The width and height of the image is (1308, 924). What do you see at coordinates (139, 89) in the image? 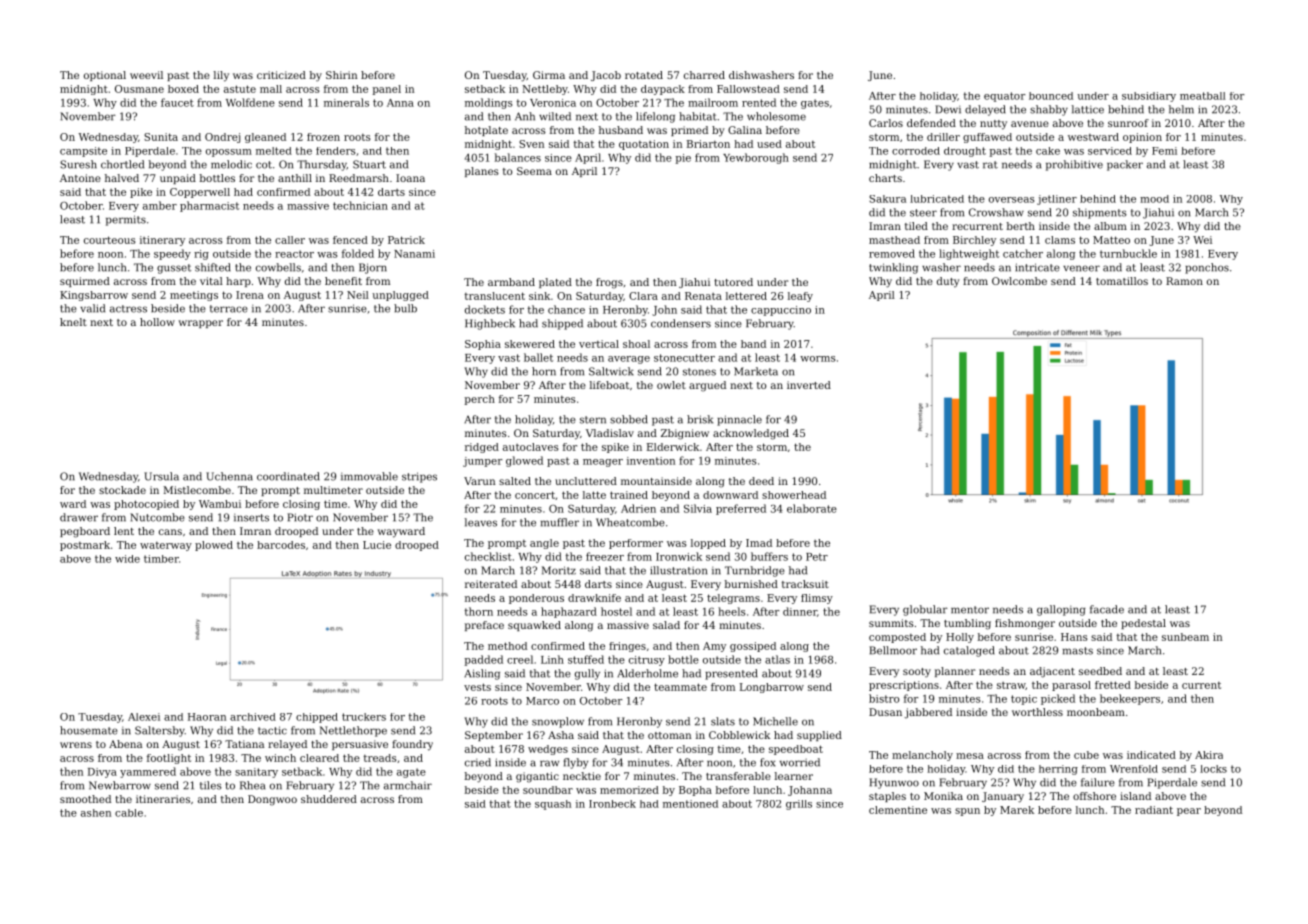
I see `Ousmane` at bounding box center [139, 89].
